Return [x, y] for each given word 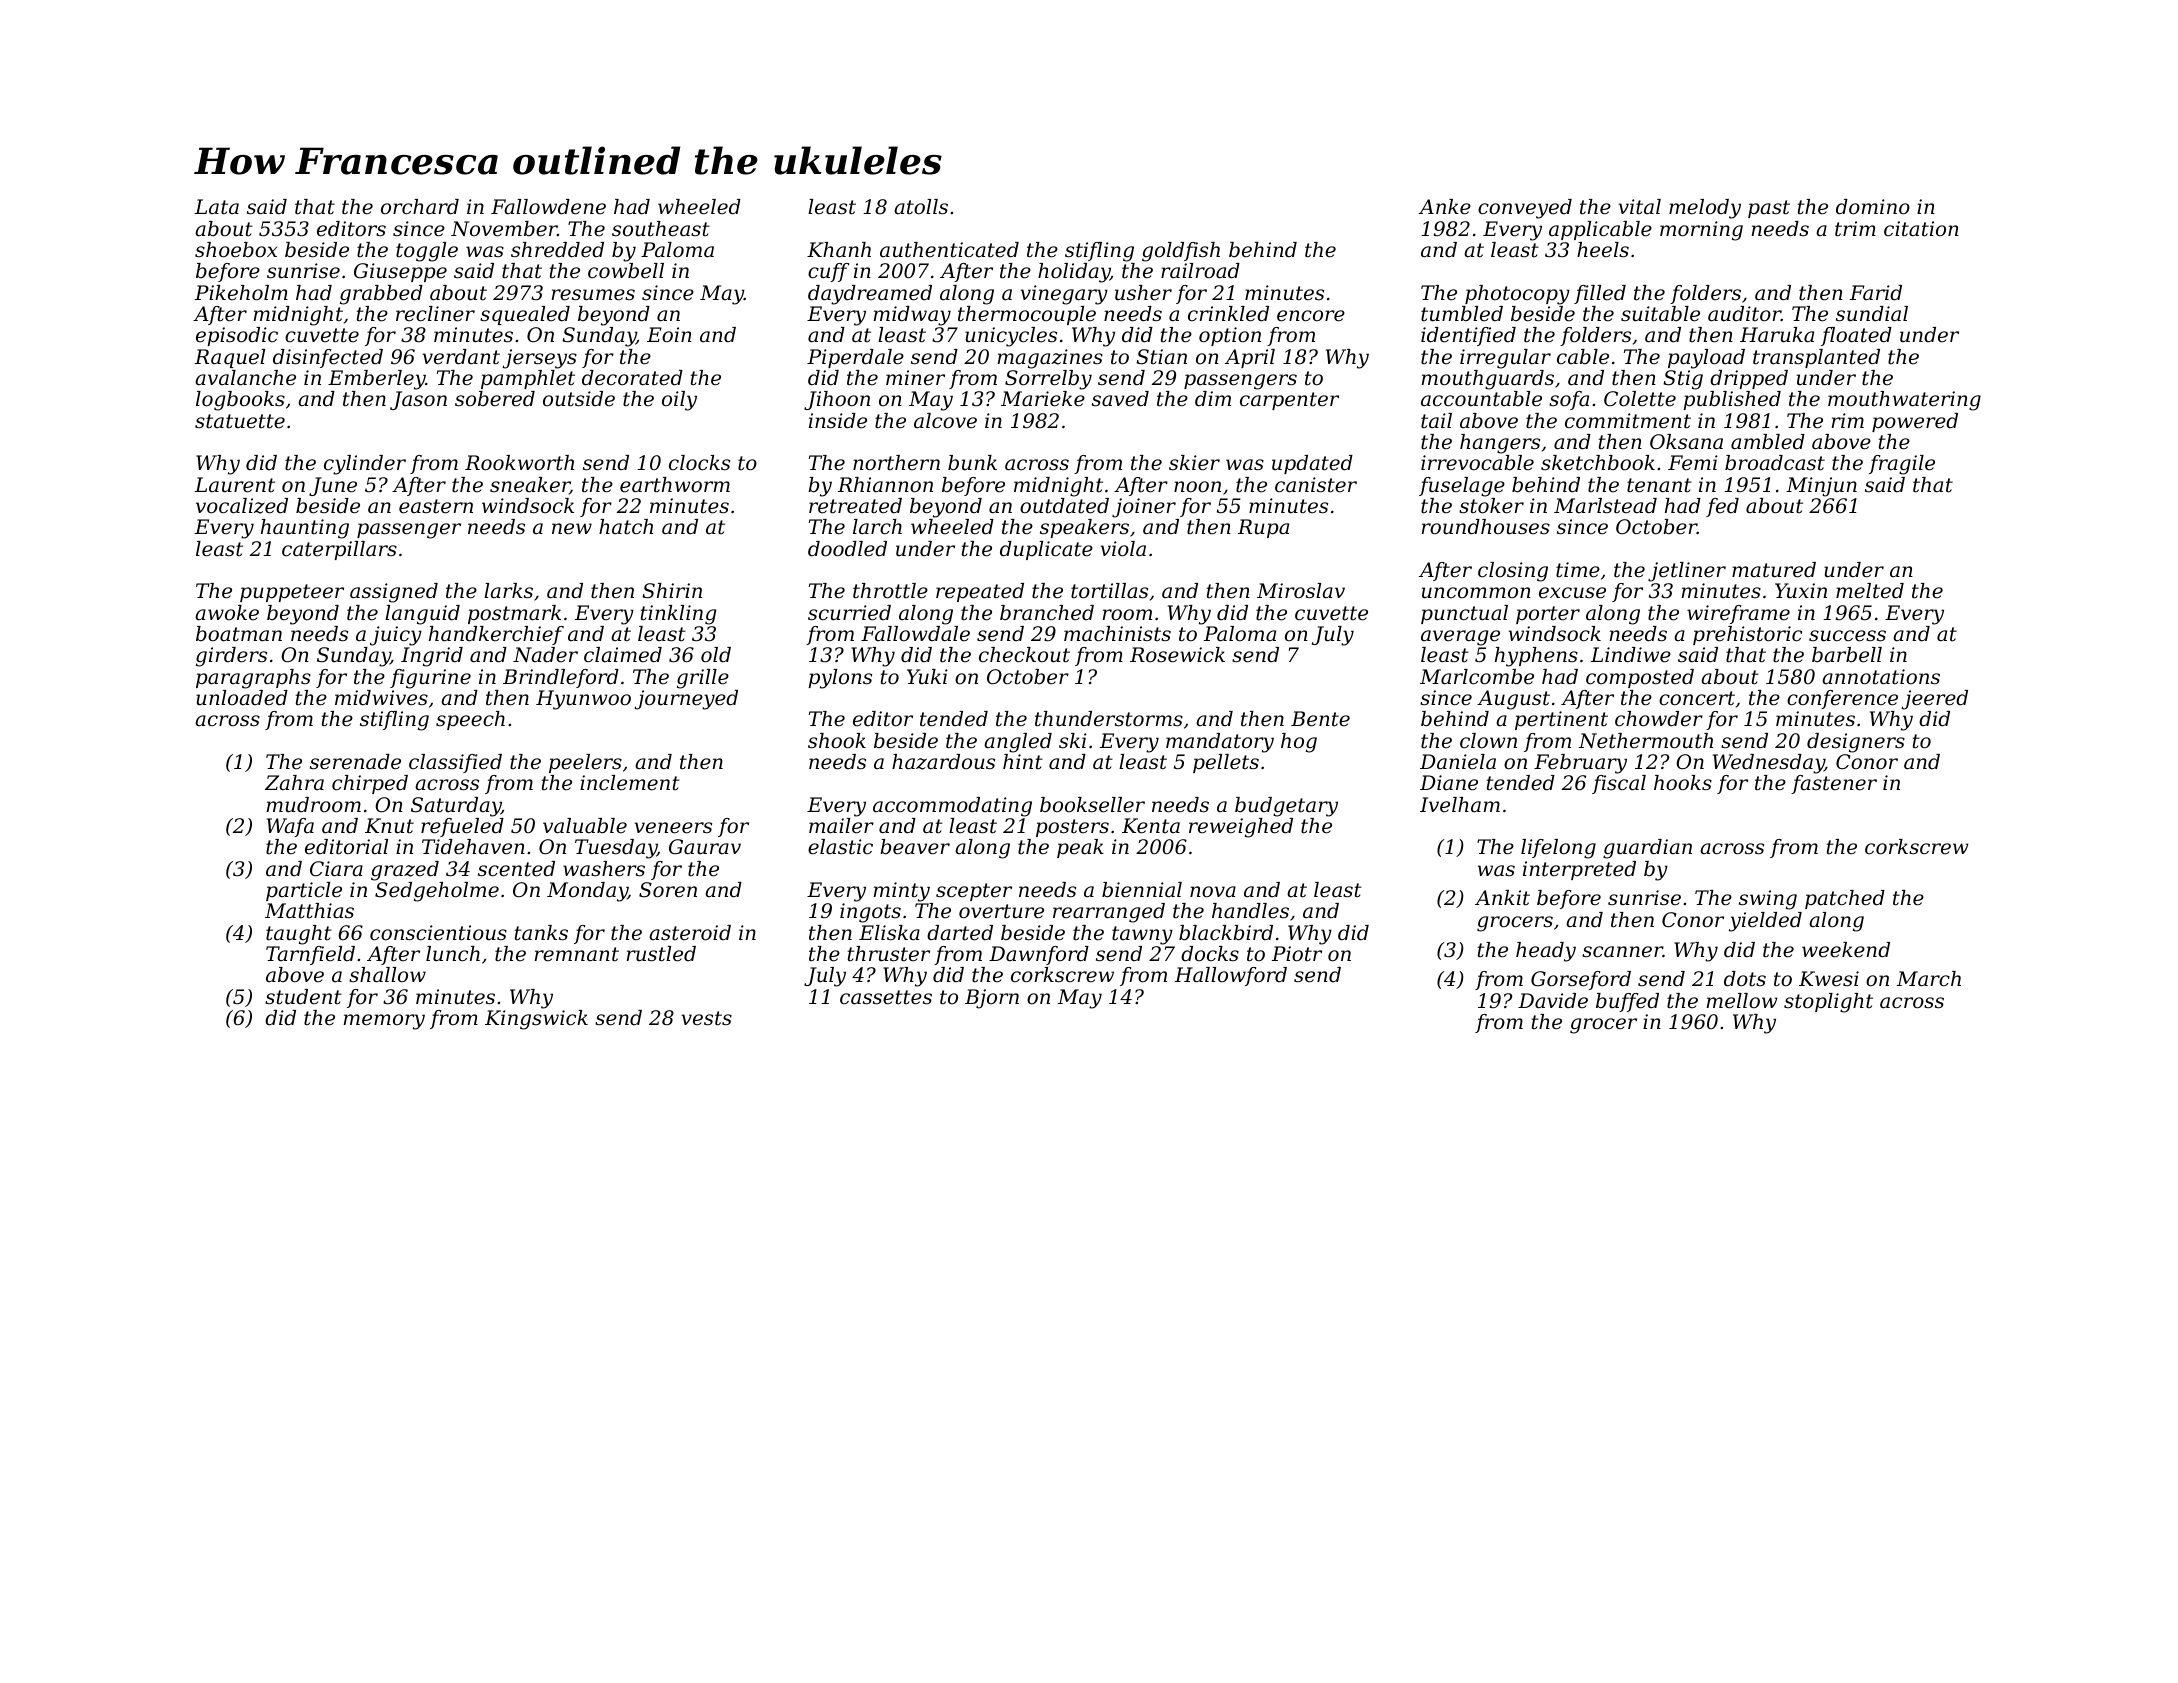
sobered [495, 399]
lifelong [1558, 849]
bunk [972, 463]
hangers [1500, 444]
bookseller [1092, 805]
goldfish [1181, 252]
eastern [436, 506]
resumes [593, 295]
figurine [430, 679]
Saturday [456, 807]
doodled [847, 549]
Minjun [1821, 487]
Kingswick [536, 1020]
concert [1697, 698]
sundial [1872, 314]
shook [837, 741]
